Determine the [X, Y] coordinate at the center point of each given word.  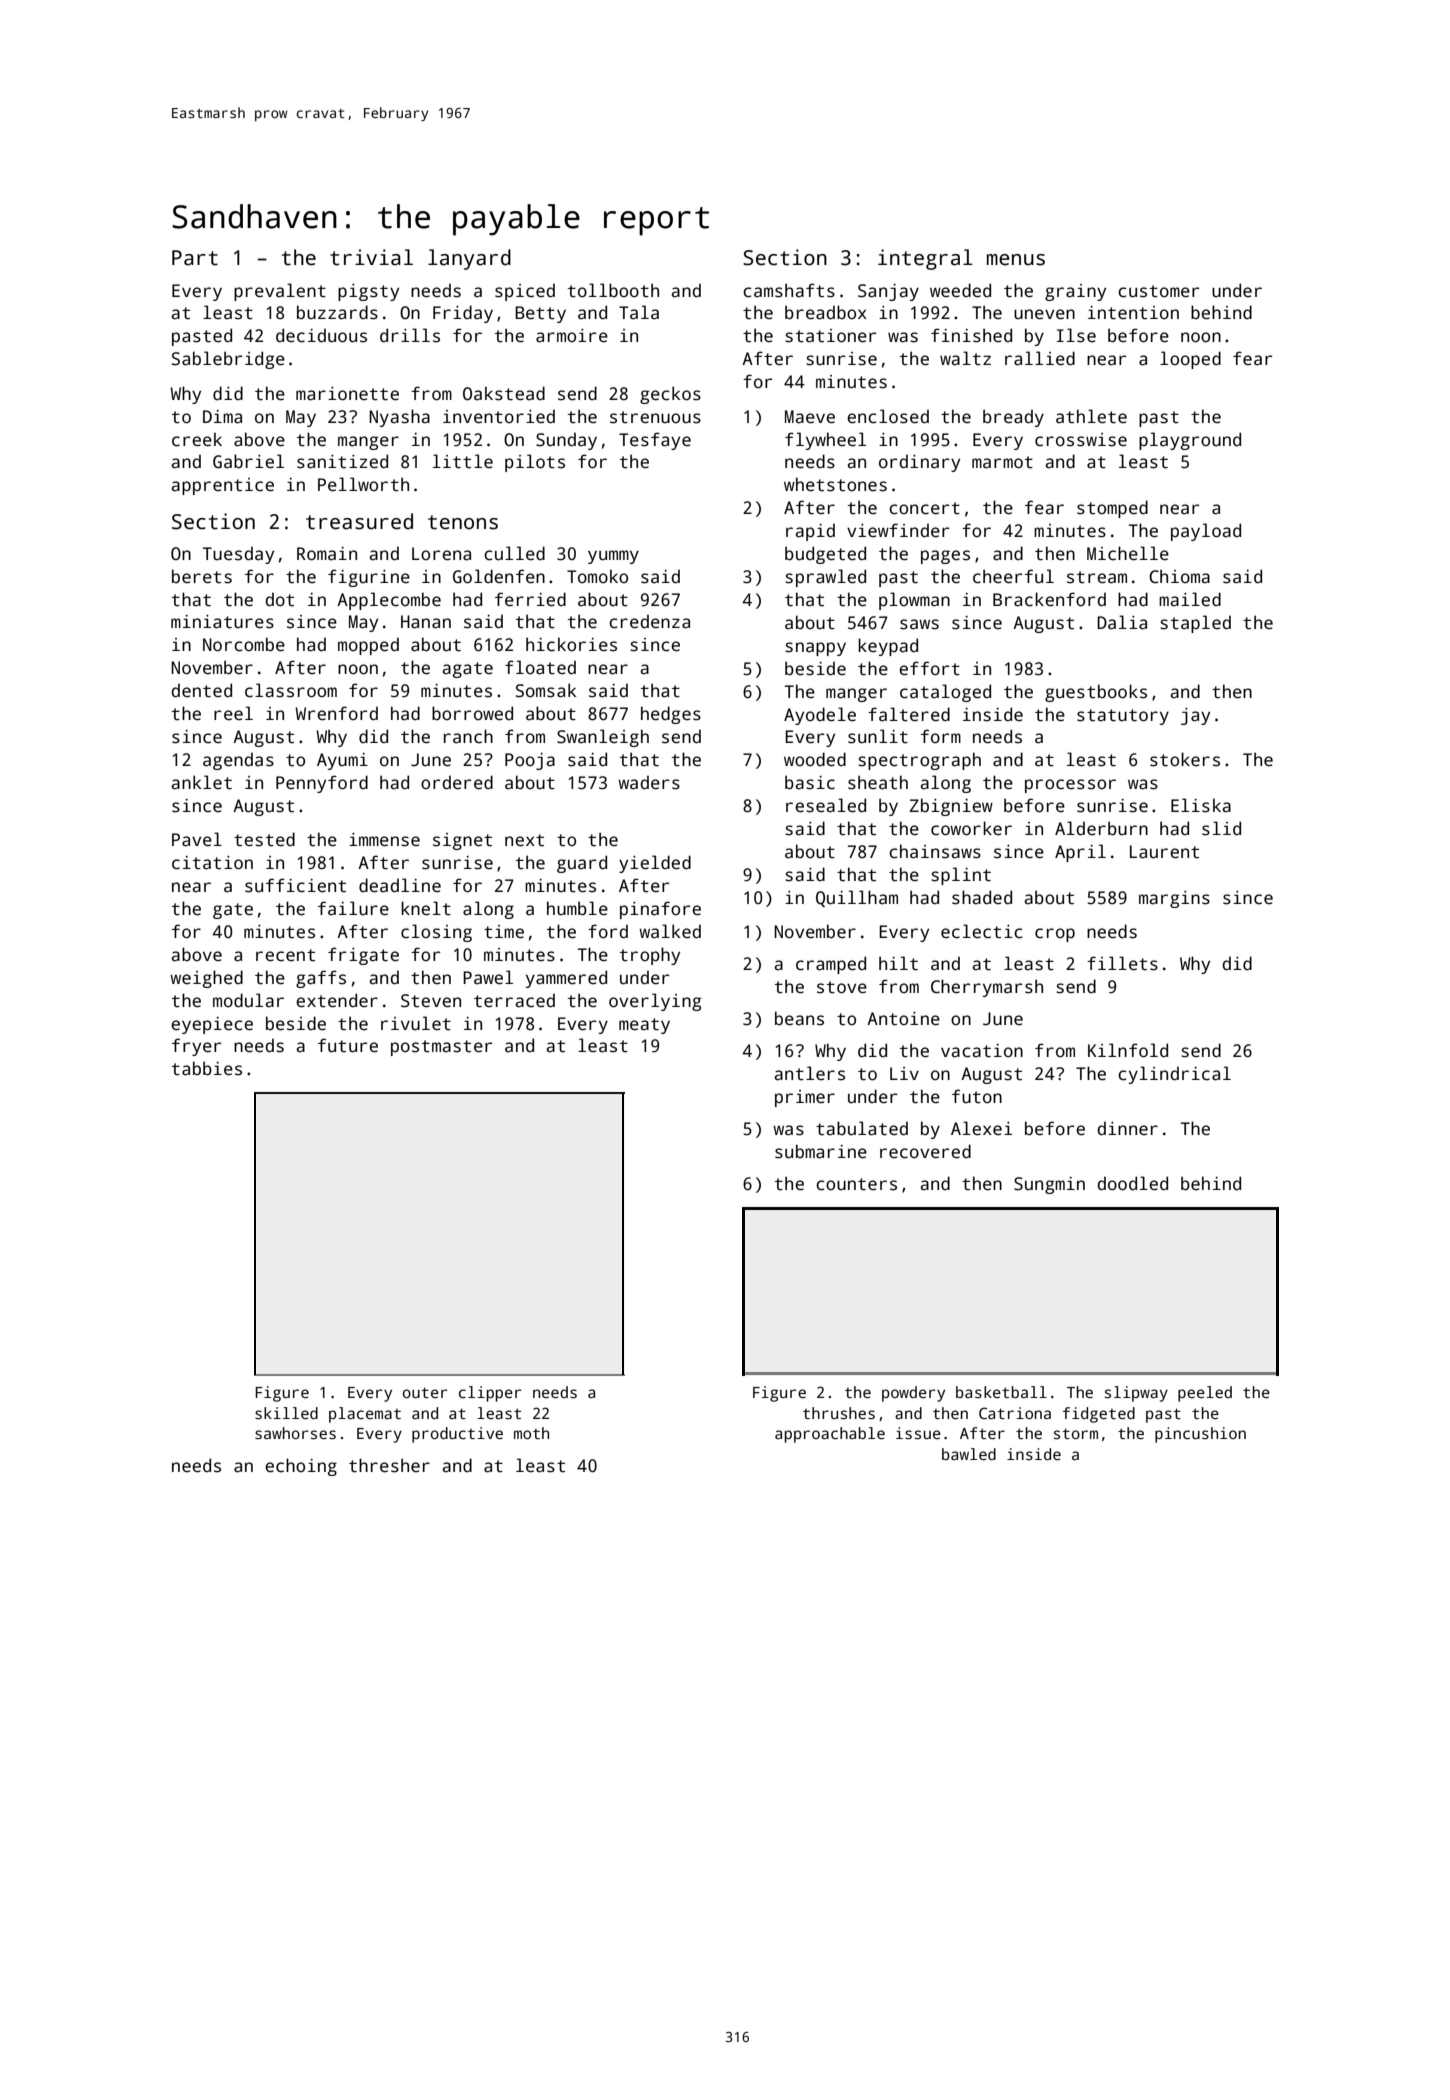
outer [425, 1392]
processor [1070, 786]
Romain [327, 554]
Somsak [546, 690]
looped [1190, 360]
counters [856, 1184]
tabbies [207, 1068]
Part [195, 258]
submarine [821, 1151]
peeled [1205, 1394]
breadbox [826, 312]
